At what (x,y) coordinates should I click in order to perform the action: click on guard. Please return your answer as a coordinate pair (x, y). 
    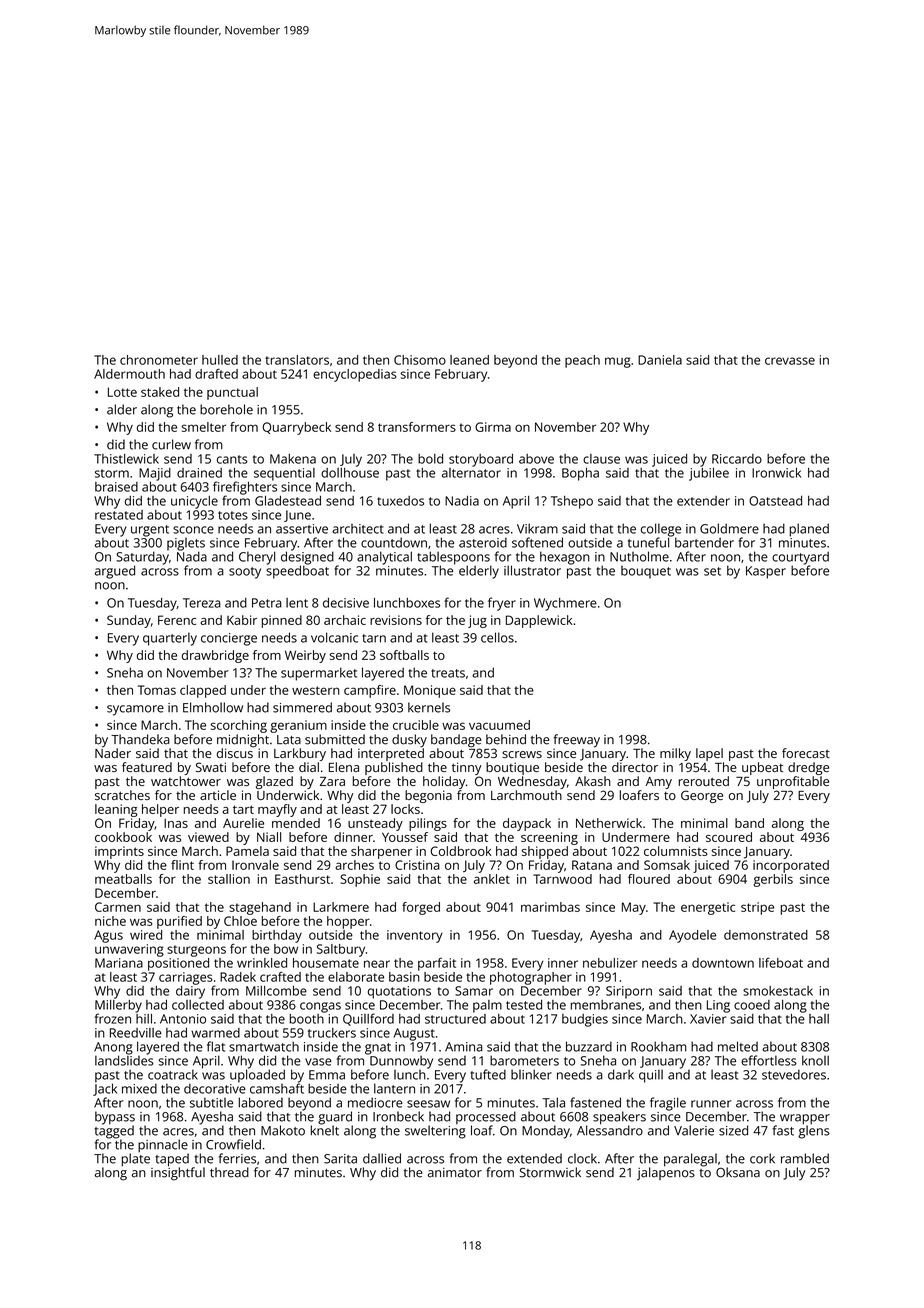
    Looking at the image, I should click on (335, 1118).
